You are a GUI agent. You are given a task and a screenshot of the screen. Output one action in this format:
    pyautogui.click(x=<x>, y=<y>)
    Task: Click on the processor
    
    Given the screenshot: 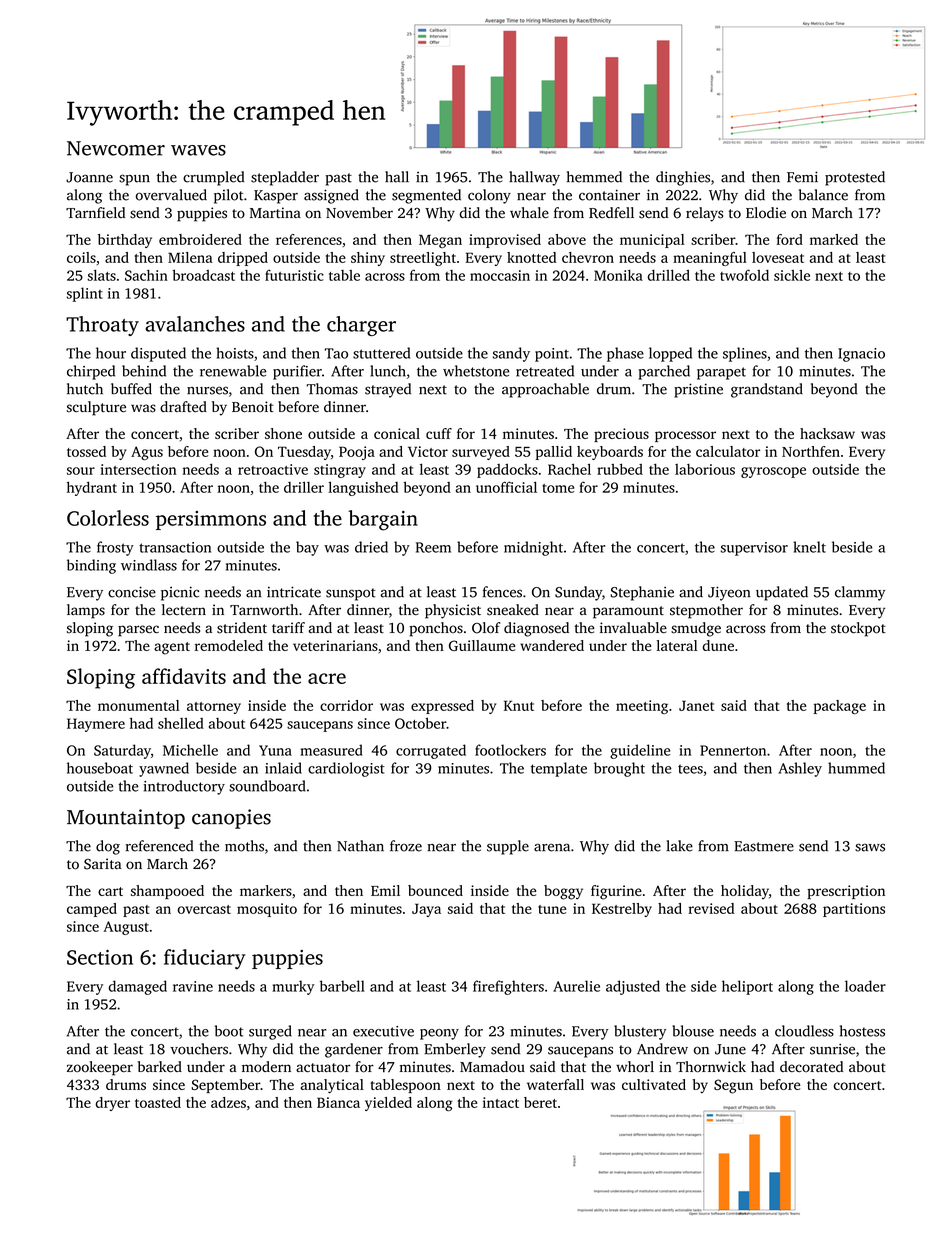 What is the action you would take?
    pyautogui.click(x=685, y=436)
